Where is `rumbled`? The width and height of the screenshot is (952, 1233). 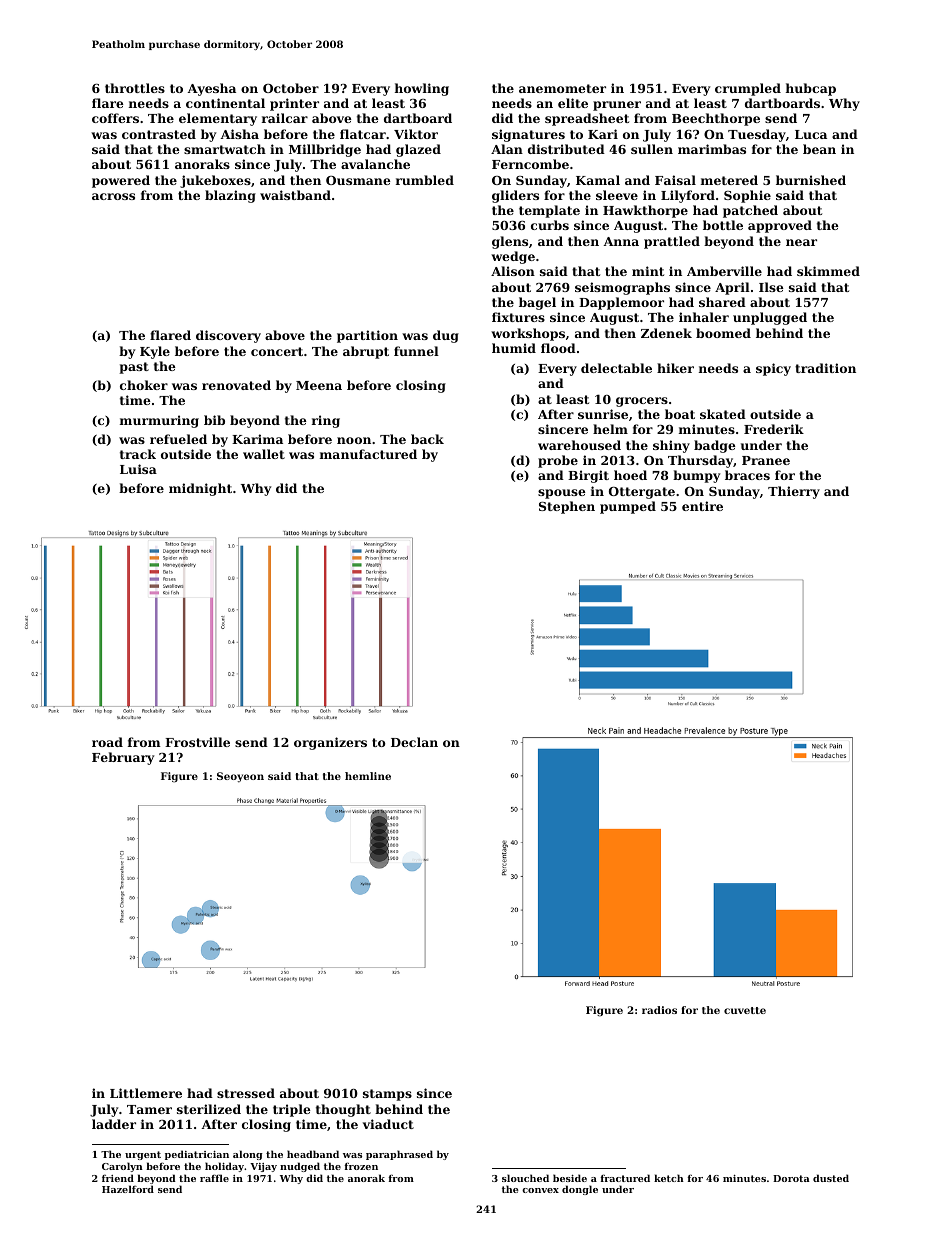 rumbled is located at coordinates (425, 180).
